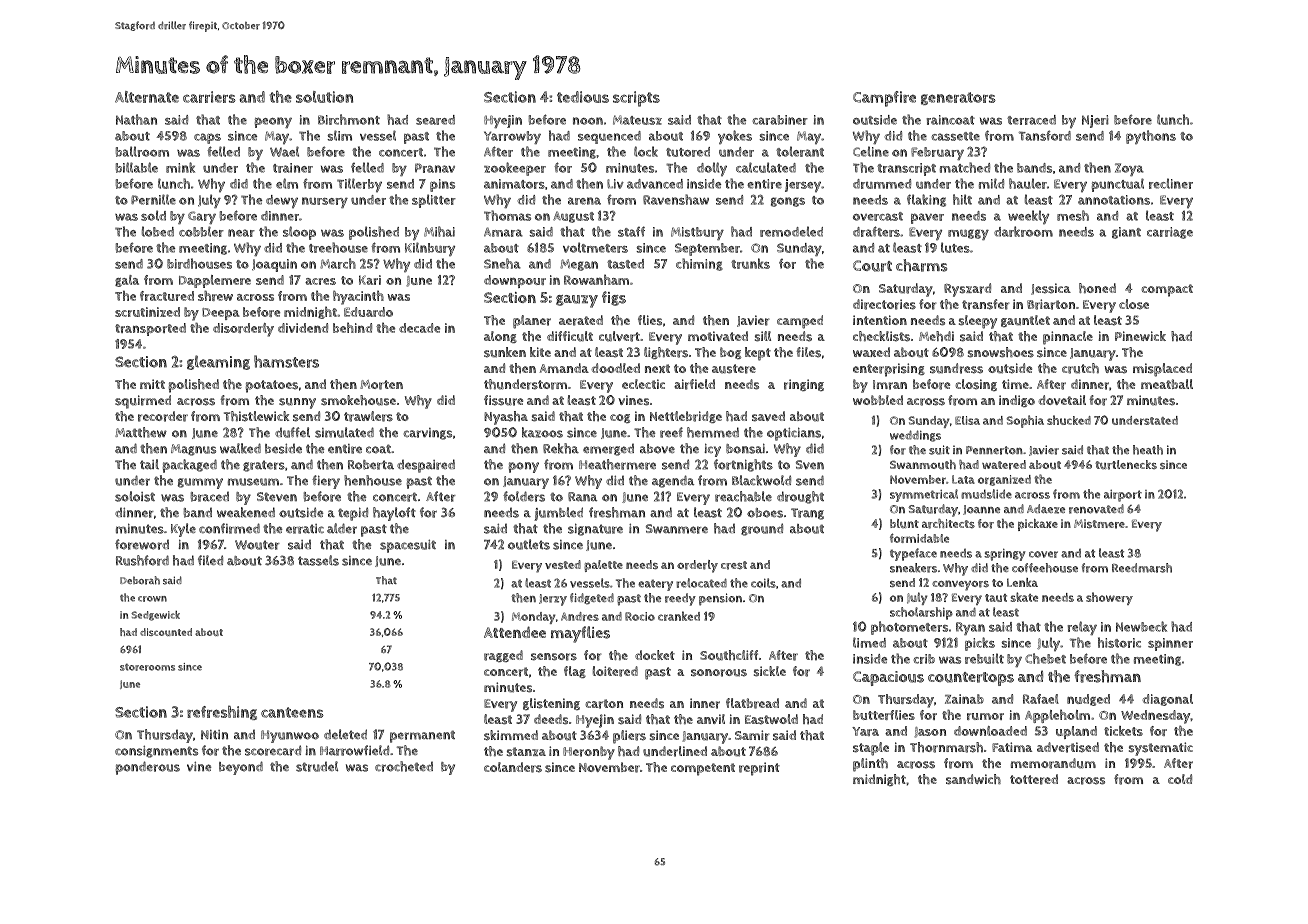 This page has height=924, width=1308. I want to click on slim, so click(339, 135).
